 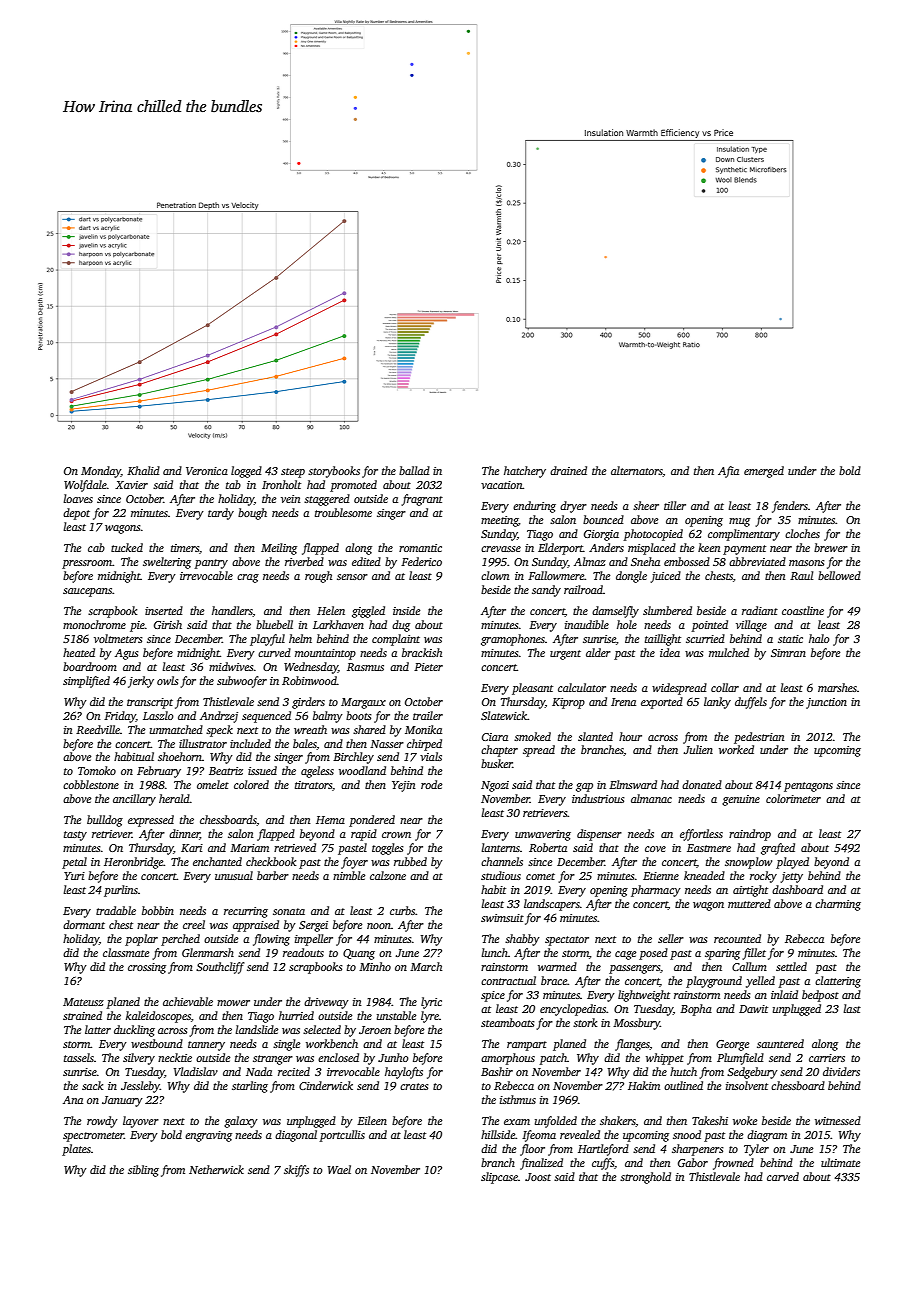 What do you see at coordinates (783, 1176) in the page?
I see `carved` at bounding box center [783, 1176].
